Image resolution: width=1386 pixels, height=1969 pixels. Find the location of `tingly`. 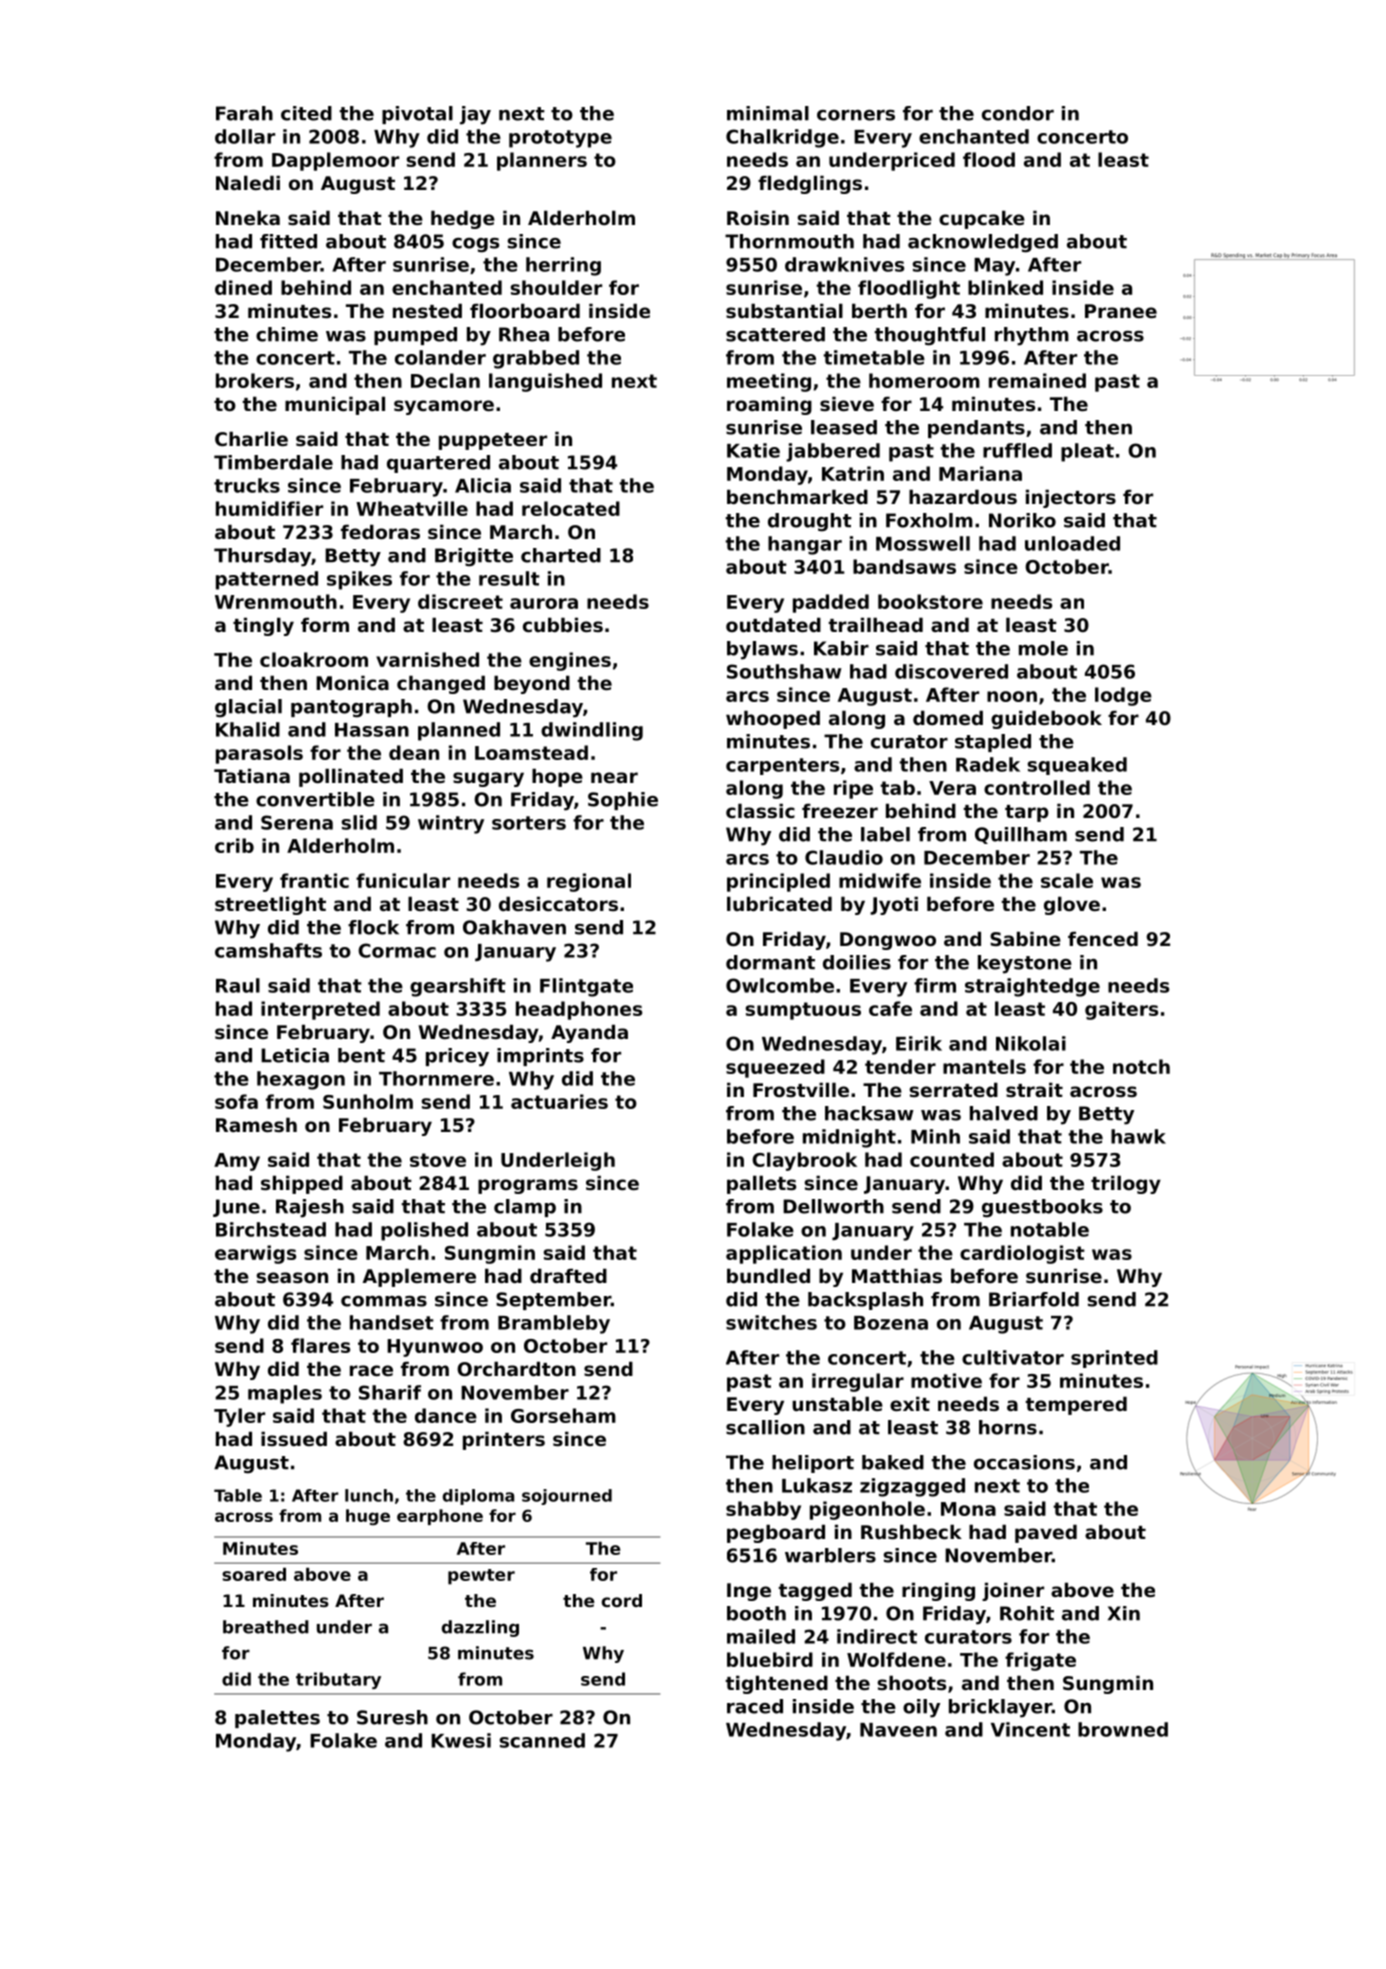

tingly is located at coordinates (263, 626).
